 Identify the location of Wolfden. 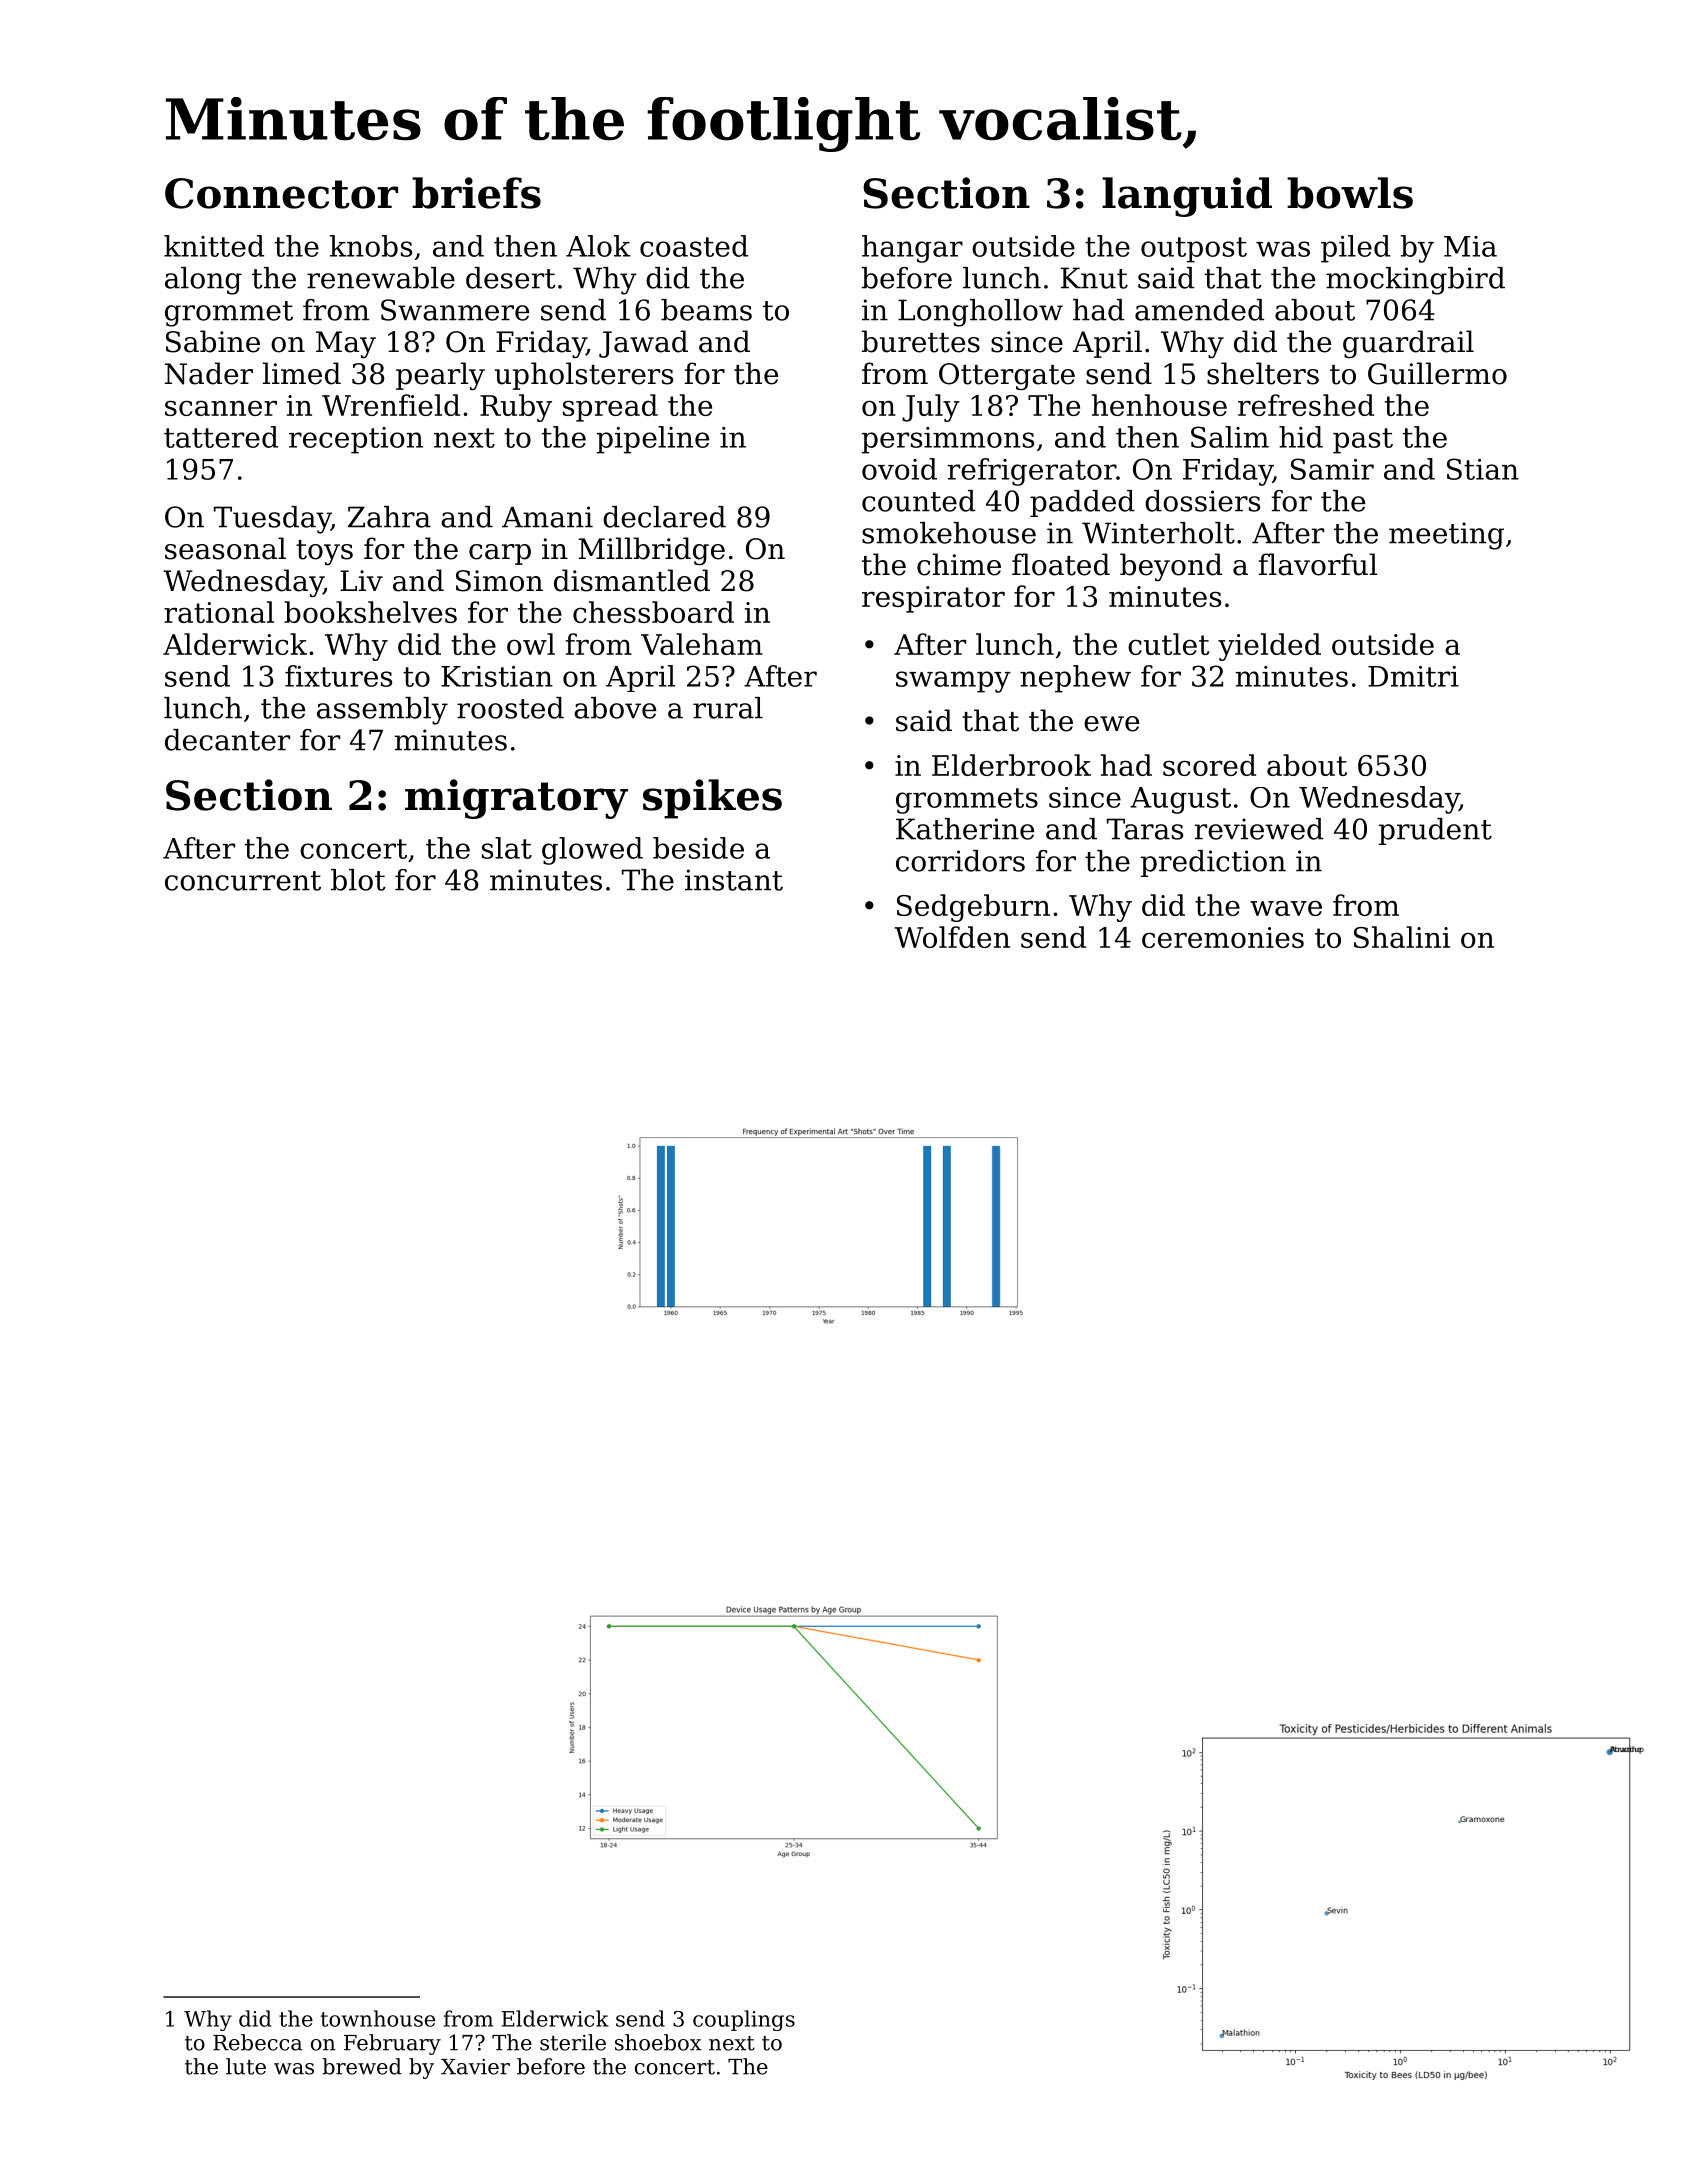
(952, 937).
